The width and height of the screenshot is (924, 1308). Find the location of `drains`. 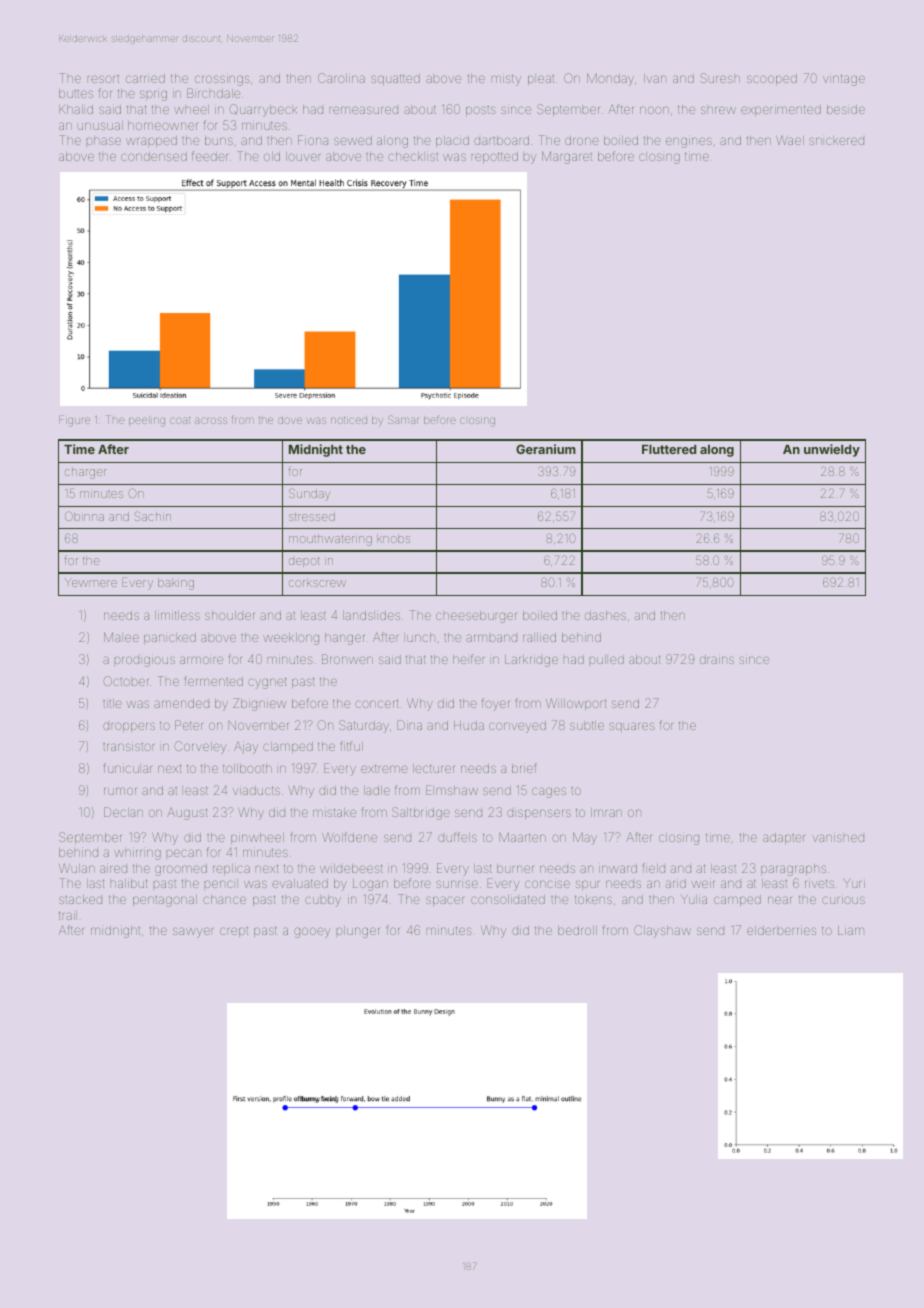

drains is located at coordinates (717, 659).
